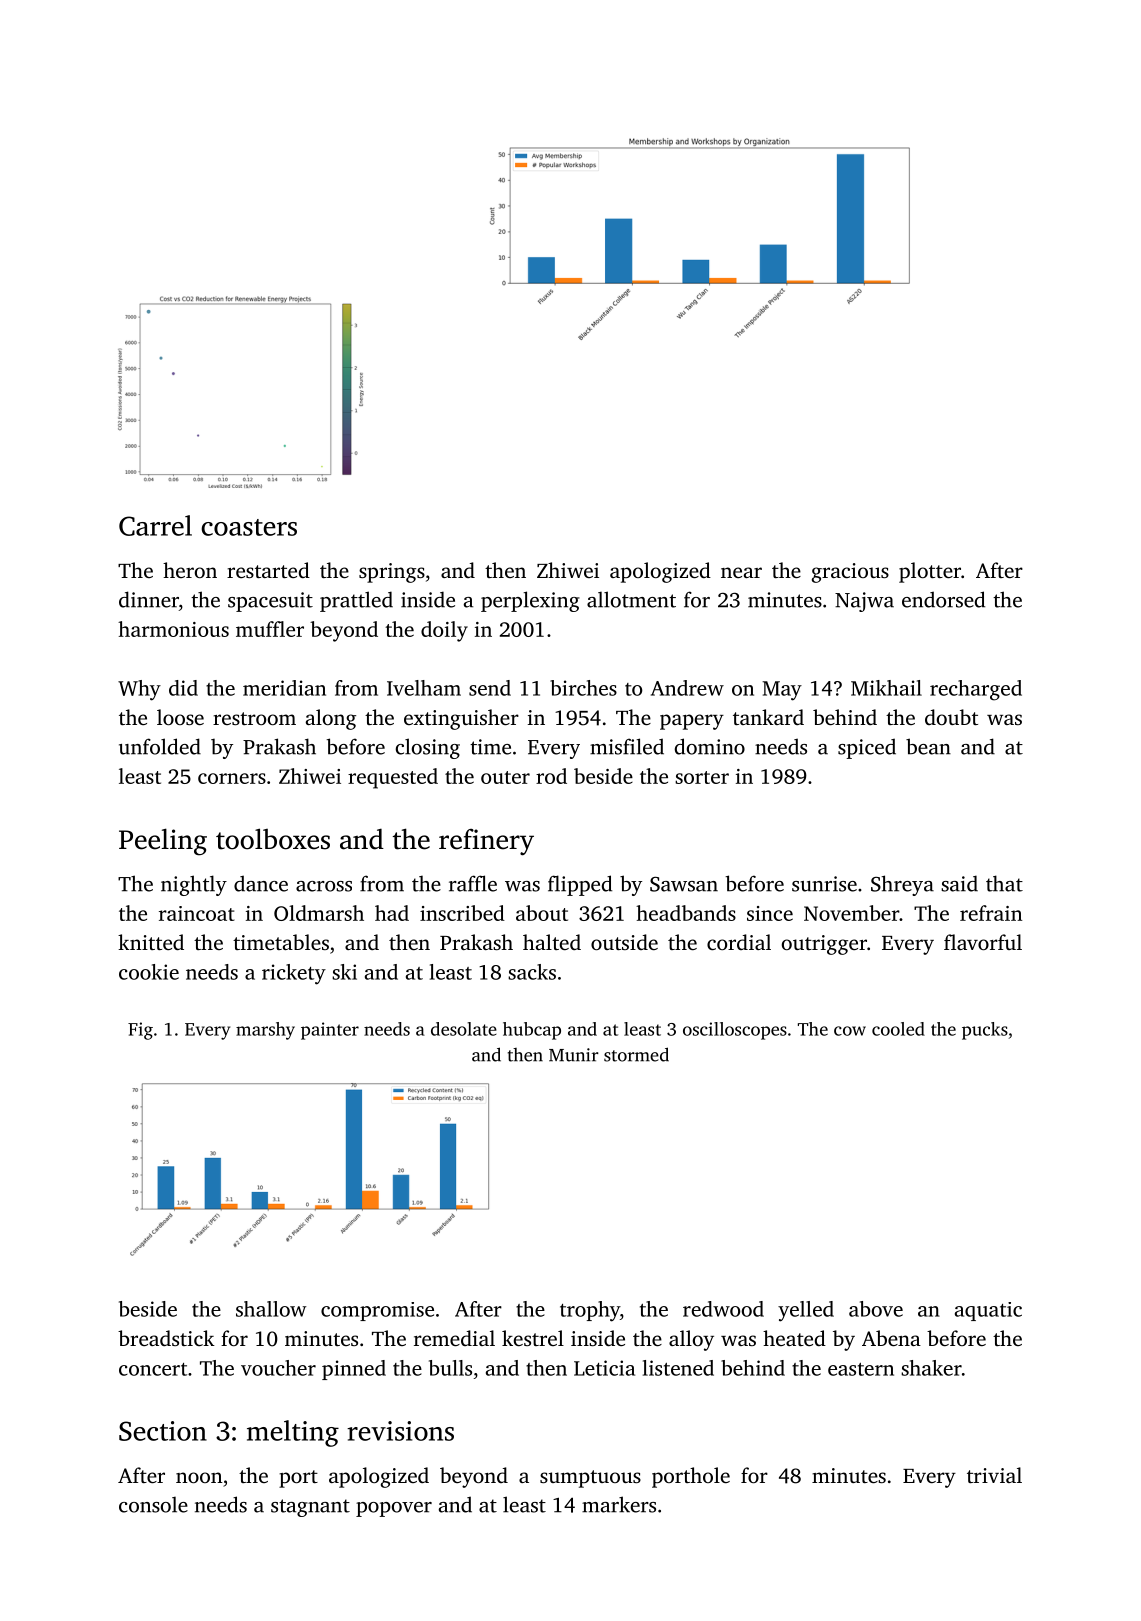 The height and width of the document is (1621, 1141). Describe the element at coordinates (636, 1054) in the document. I see `stormed` at that location.
